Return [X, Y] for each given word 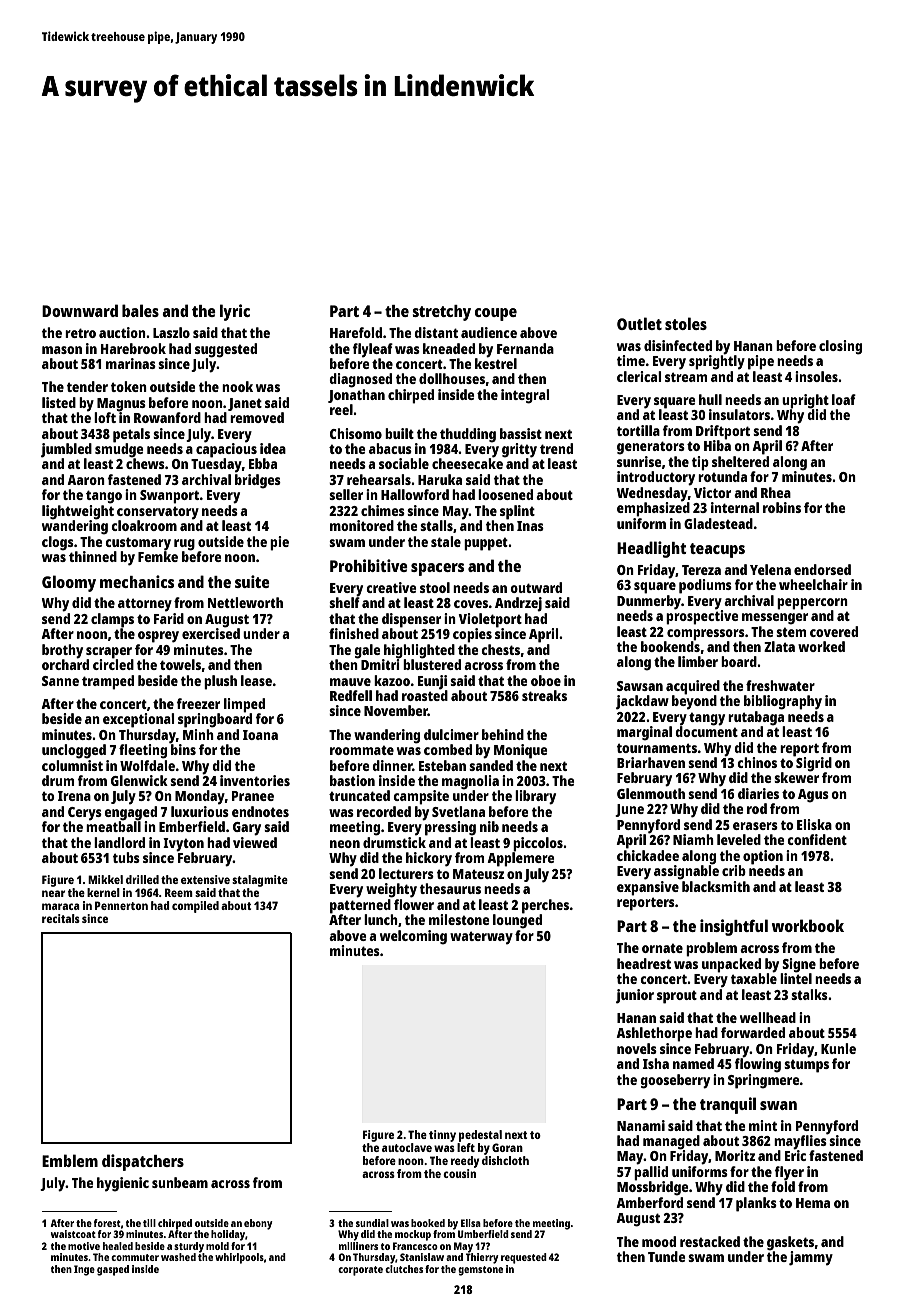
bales [140, 310]
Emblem [70, 1160]
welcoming [413, 937]
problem [711, 949]
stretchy [441, 313]
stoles [686, 323]
